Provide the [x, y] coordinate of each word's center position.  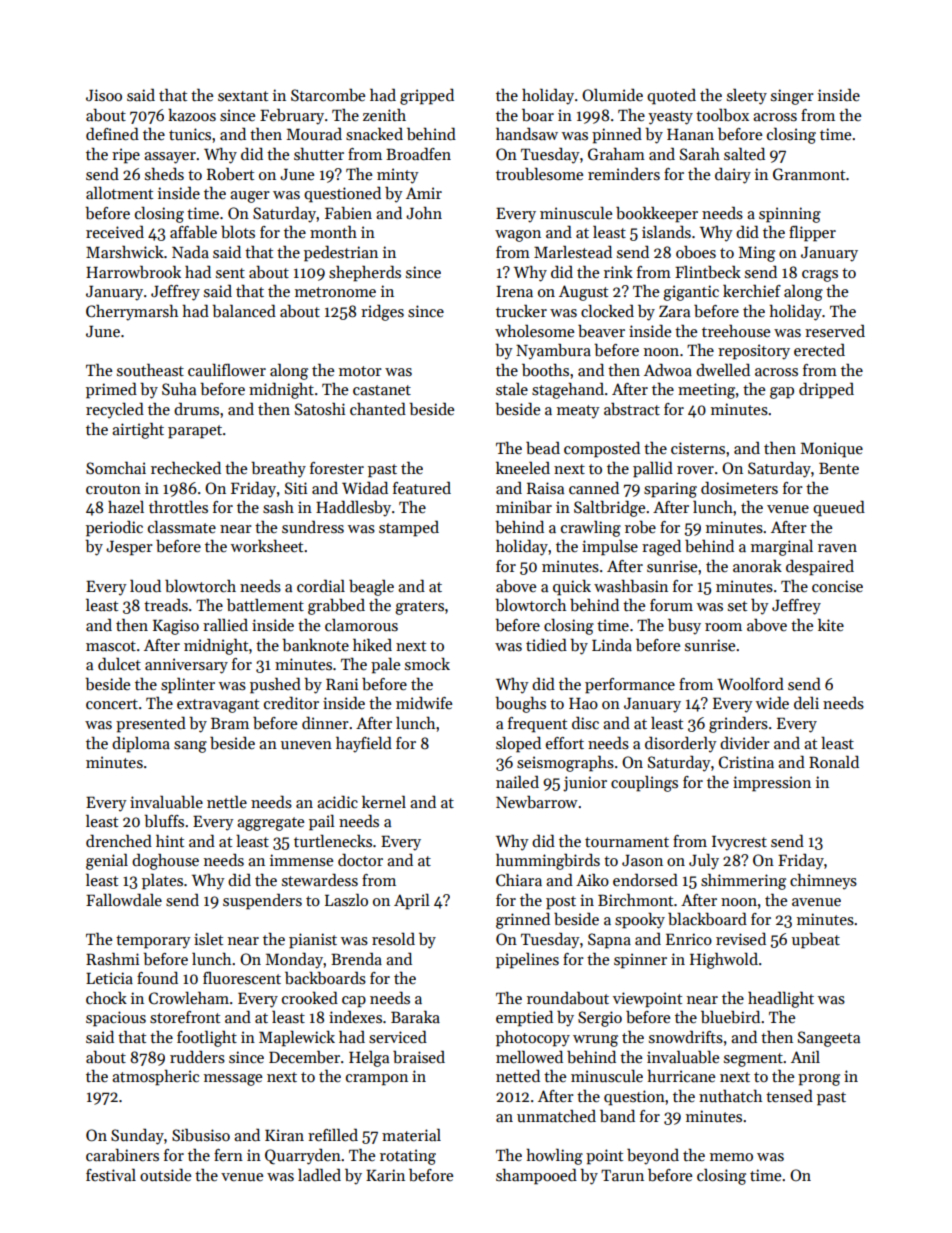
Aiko [592, 879]
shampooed [536, 1176]
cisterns [698, 448]
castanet [382, 390]
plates [162, 882]
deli [806, 702]
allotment [119, 192]
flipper [812, 233]
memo [731, 1157]
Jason [642, 860]
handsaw [527, 133]
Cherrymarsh [132, 312]
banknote [315, 645]
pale [385, 665]
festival [111, 1175]
